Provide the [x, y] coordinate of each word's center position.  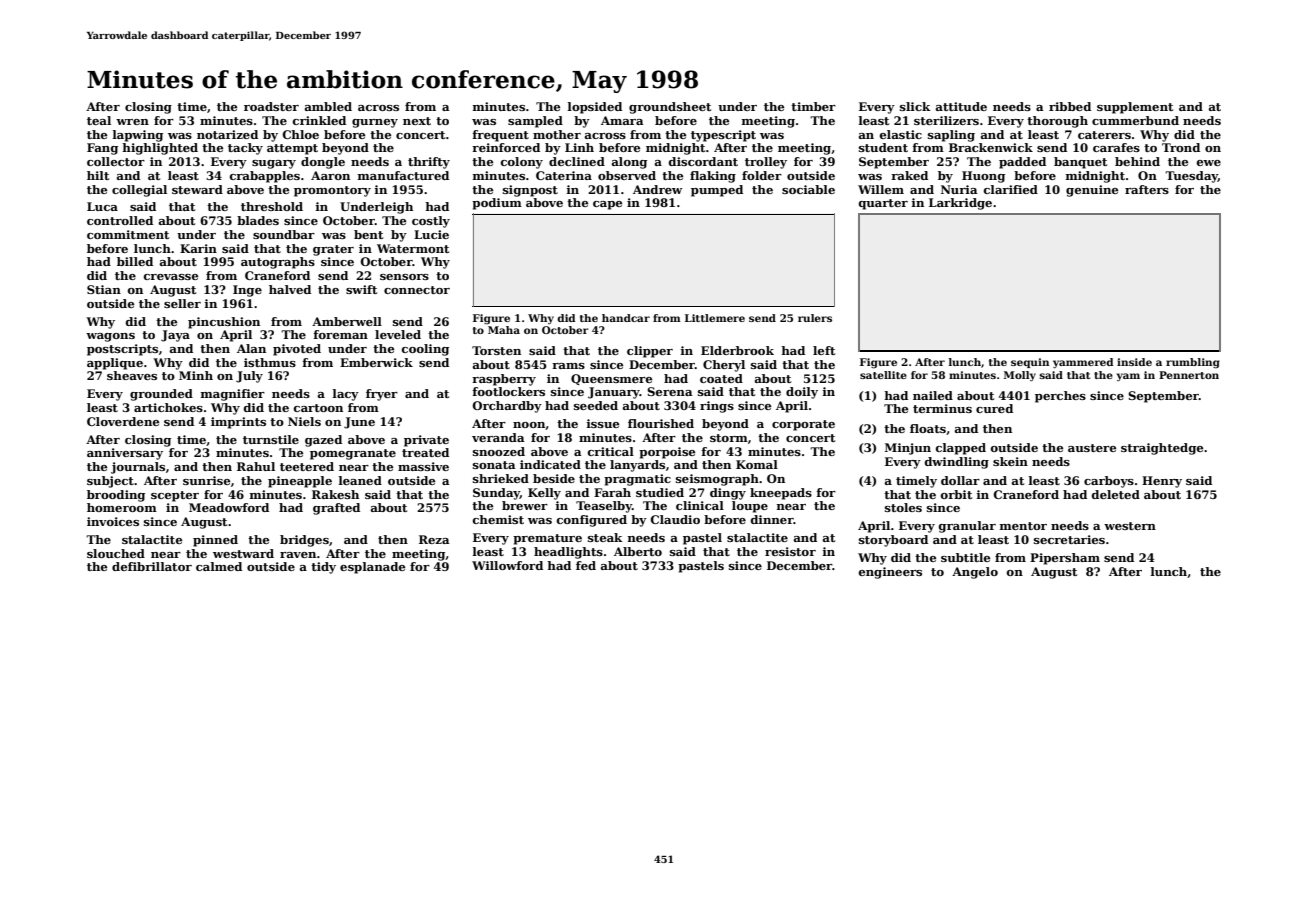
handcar [626, 318]
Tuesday [1191, 177]
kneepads [781, 494]
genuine [1092, 191]
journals [138, 468]
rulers [815, 318]
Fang [102, 149]
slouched [116, 553]
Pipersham [1065, 559]
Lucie [431, 234]
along [629, 163]
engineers [890, 573]
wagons [110, 337]
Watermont [413, 248]
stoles [903, 507]
